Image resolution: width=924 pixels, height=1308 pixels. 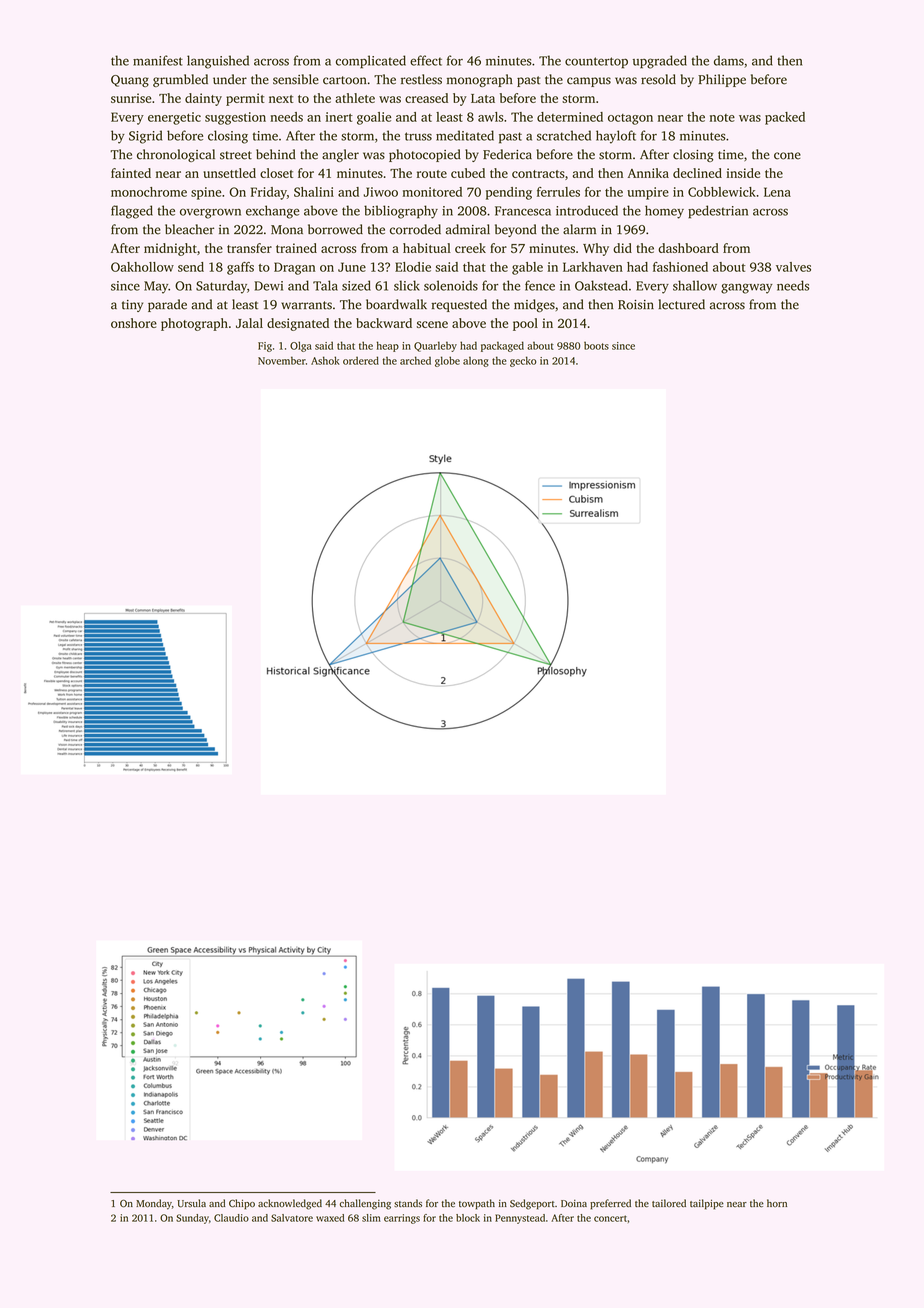 I want to click on horn, so click(x=777, y=1203).
